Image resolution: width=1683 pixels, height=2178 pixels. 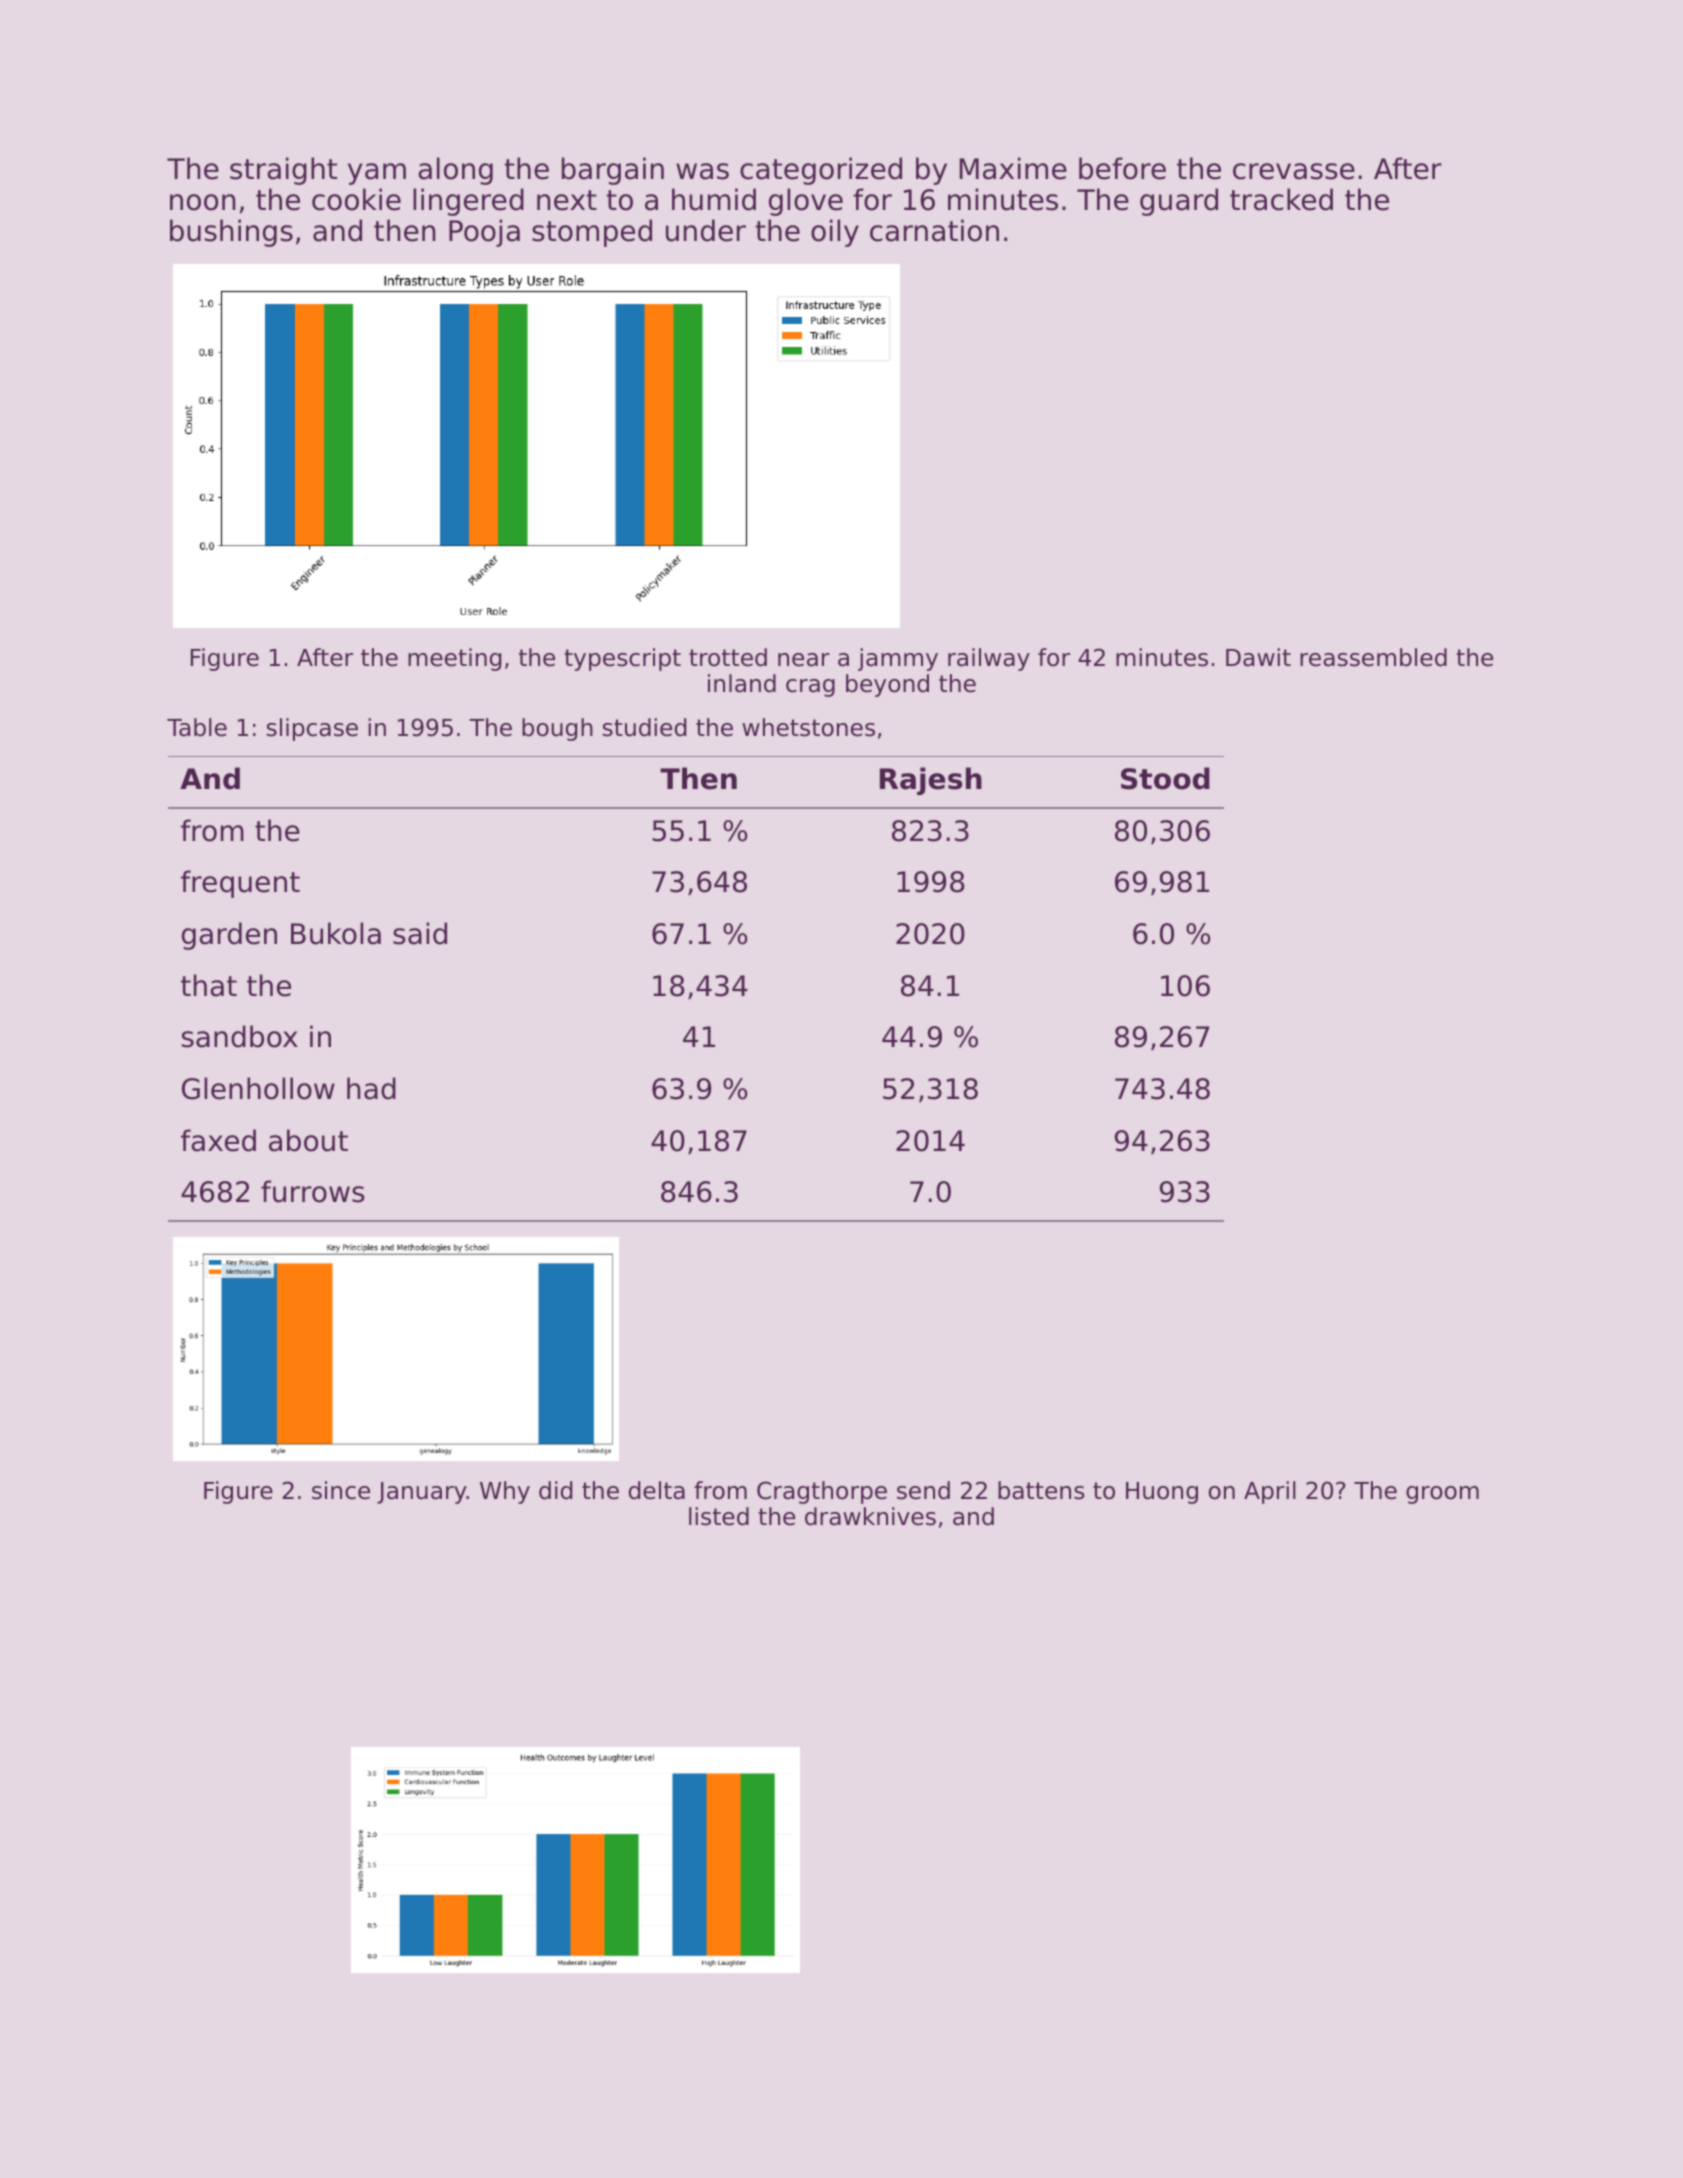 What do you see at coordinates (808, 727) in the page?
I see `whetstones` at bounding box center [808, 727].
